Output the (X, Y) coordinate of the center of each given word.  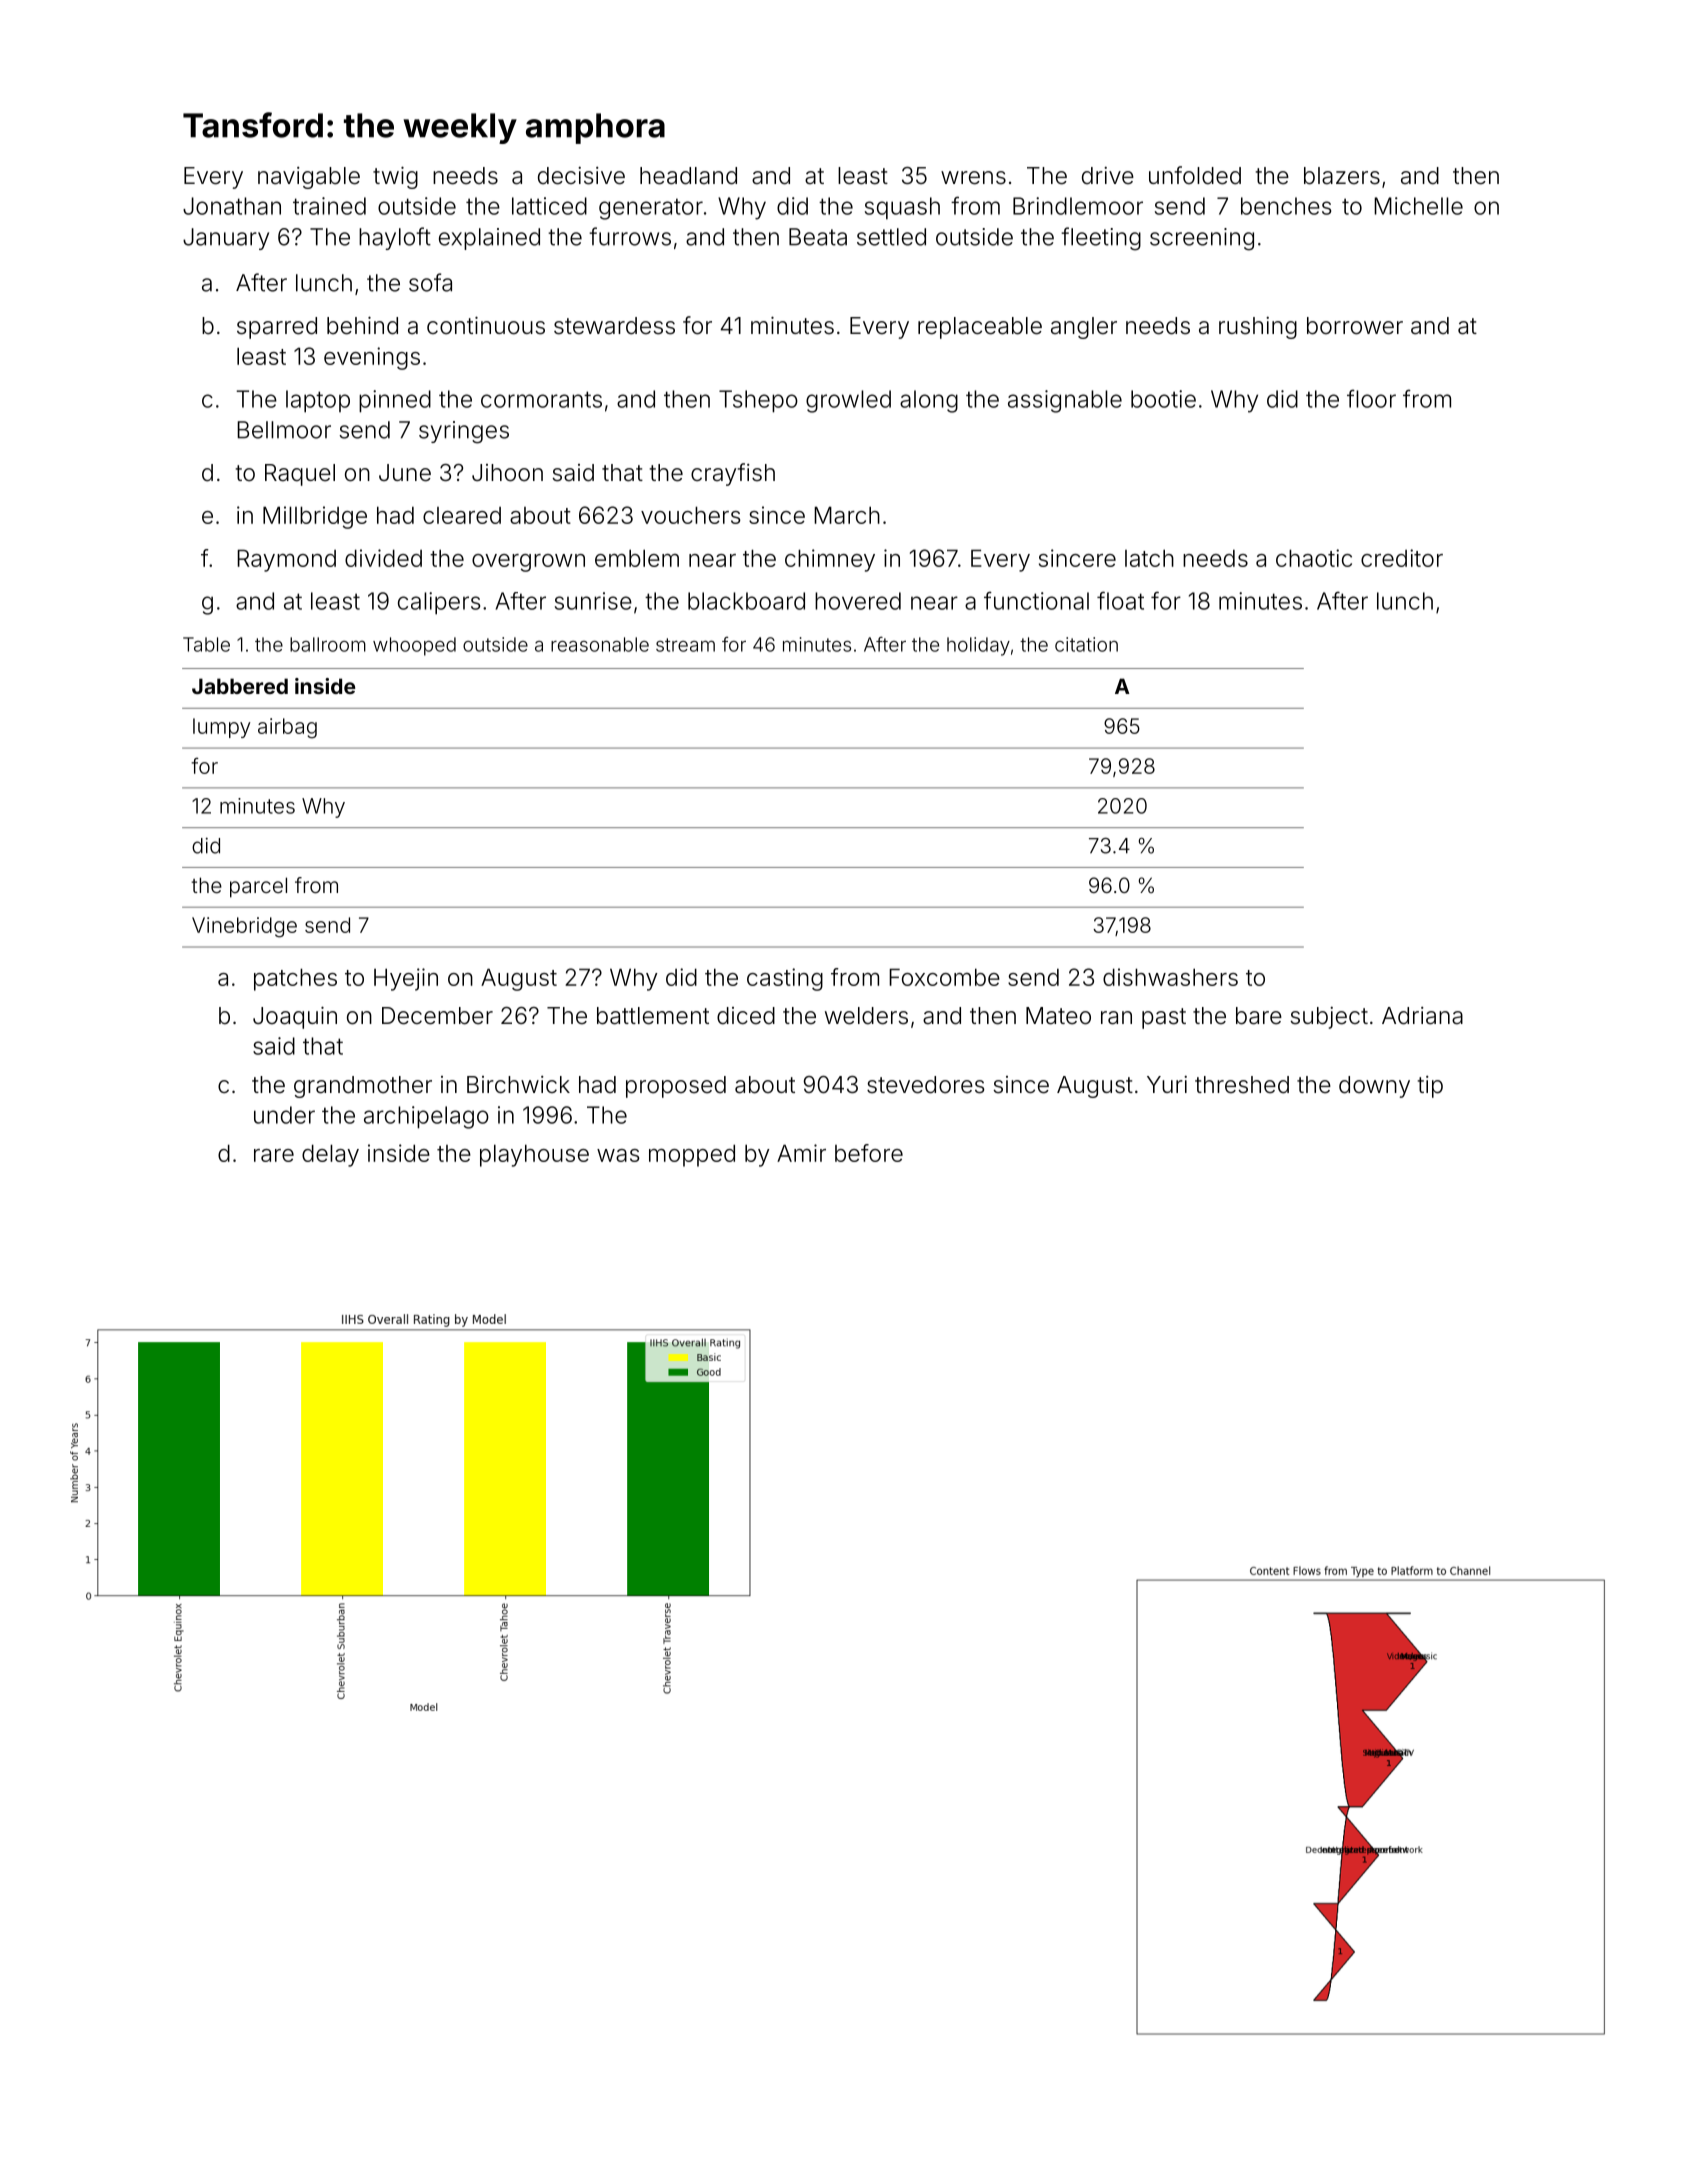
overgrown (528, 563)
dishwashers (1170, 977)
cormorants (541, 399)
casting (785, 979)
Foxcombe (944, 977)
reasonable (600, 644)
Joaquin (295, 1017)
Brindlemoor (1078, 206)
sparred (277, 328)
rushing (1258, 328)
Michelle (1418, 206)
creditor (1402, 558)
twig (395, 177)
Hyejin (406, 979)
